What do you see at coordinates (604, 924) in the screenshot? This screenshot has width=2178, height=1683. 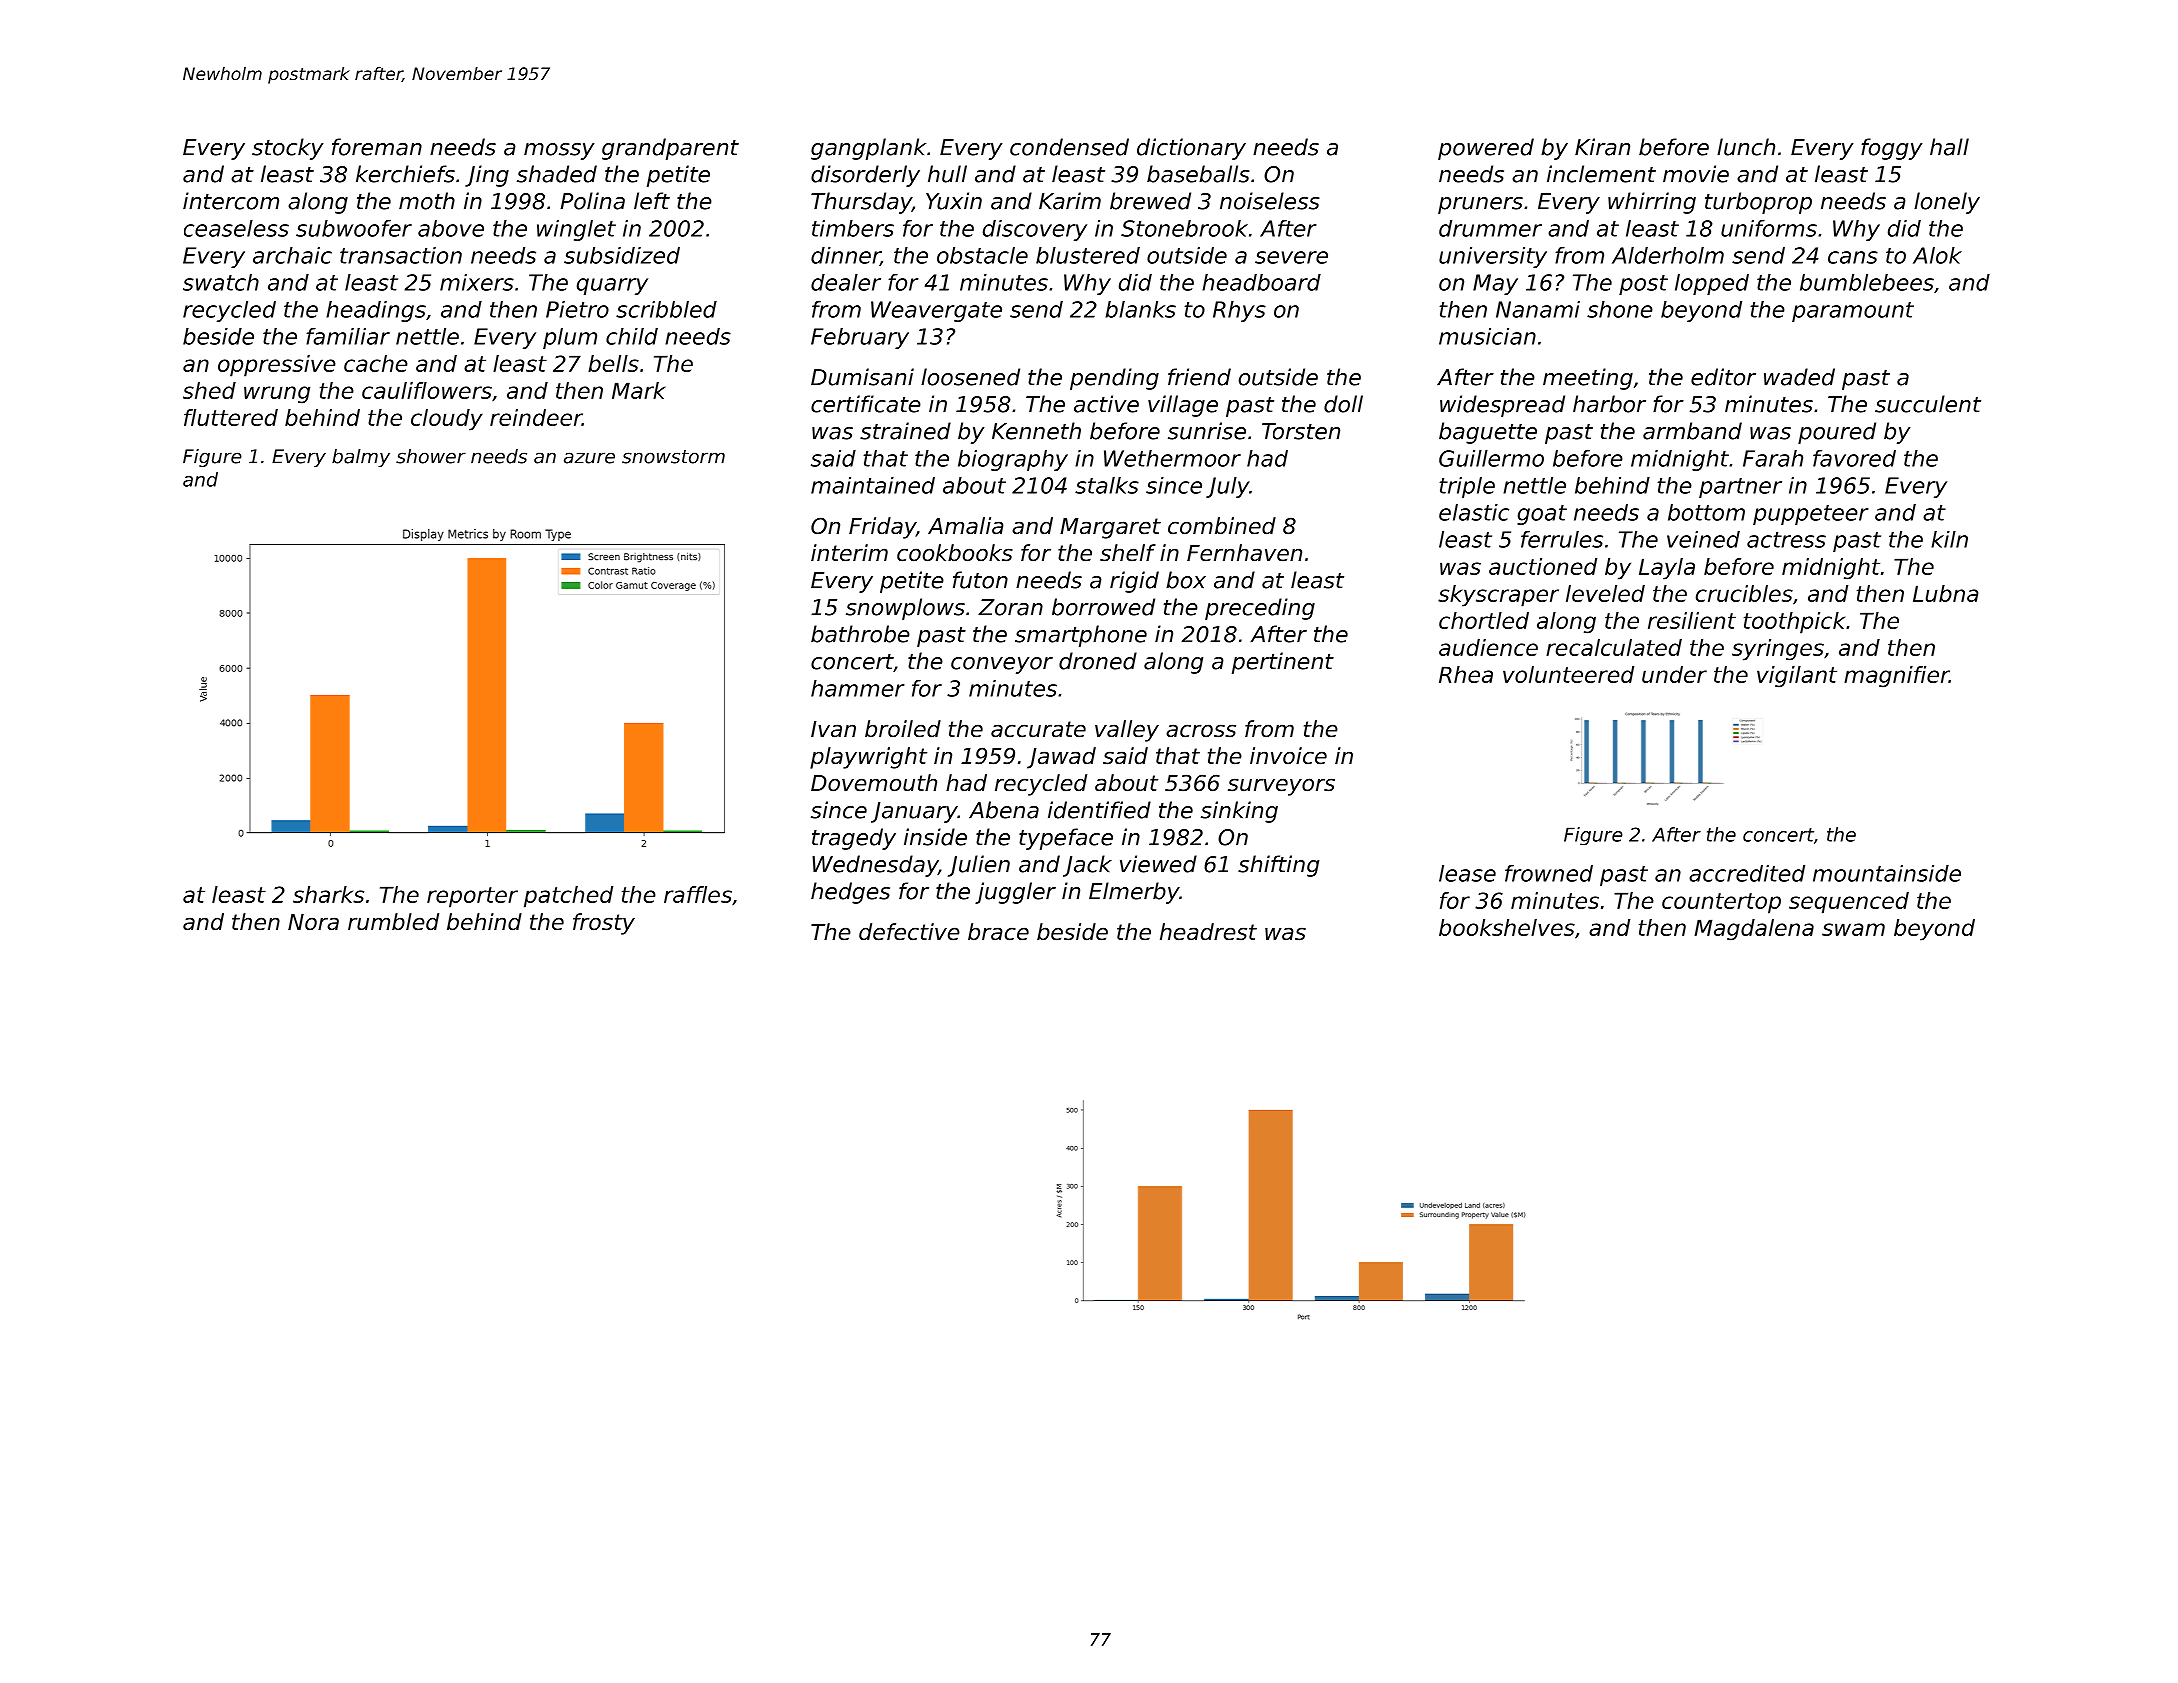 I see `frosty` at bounding box center [604, 924].
